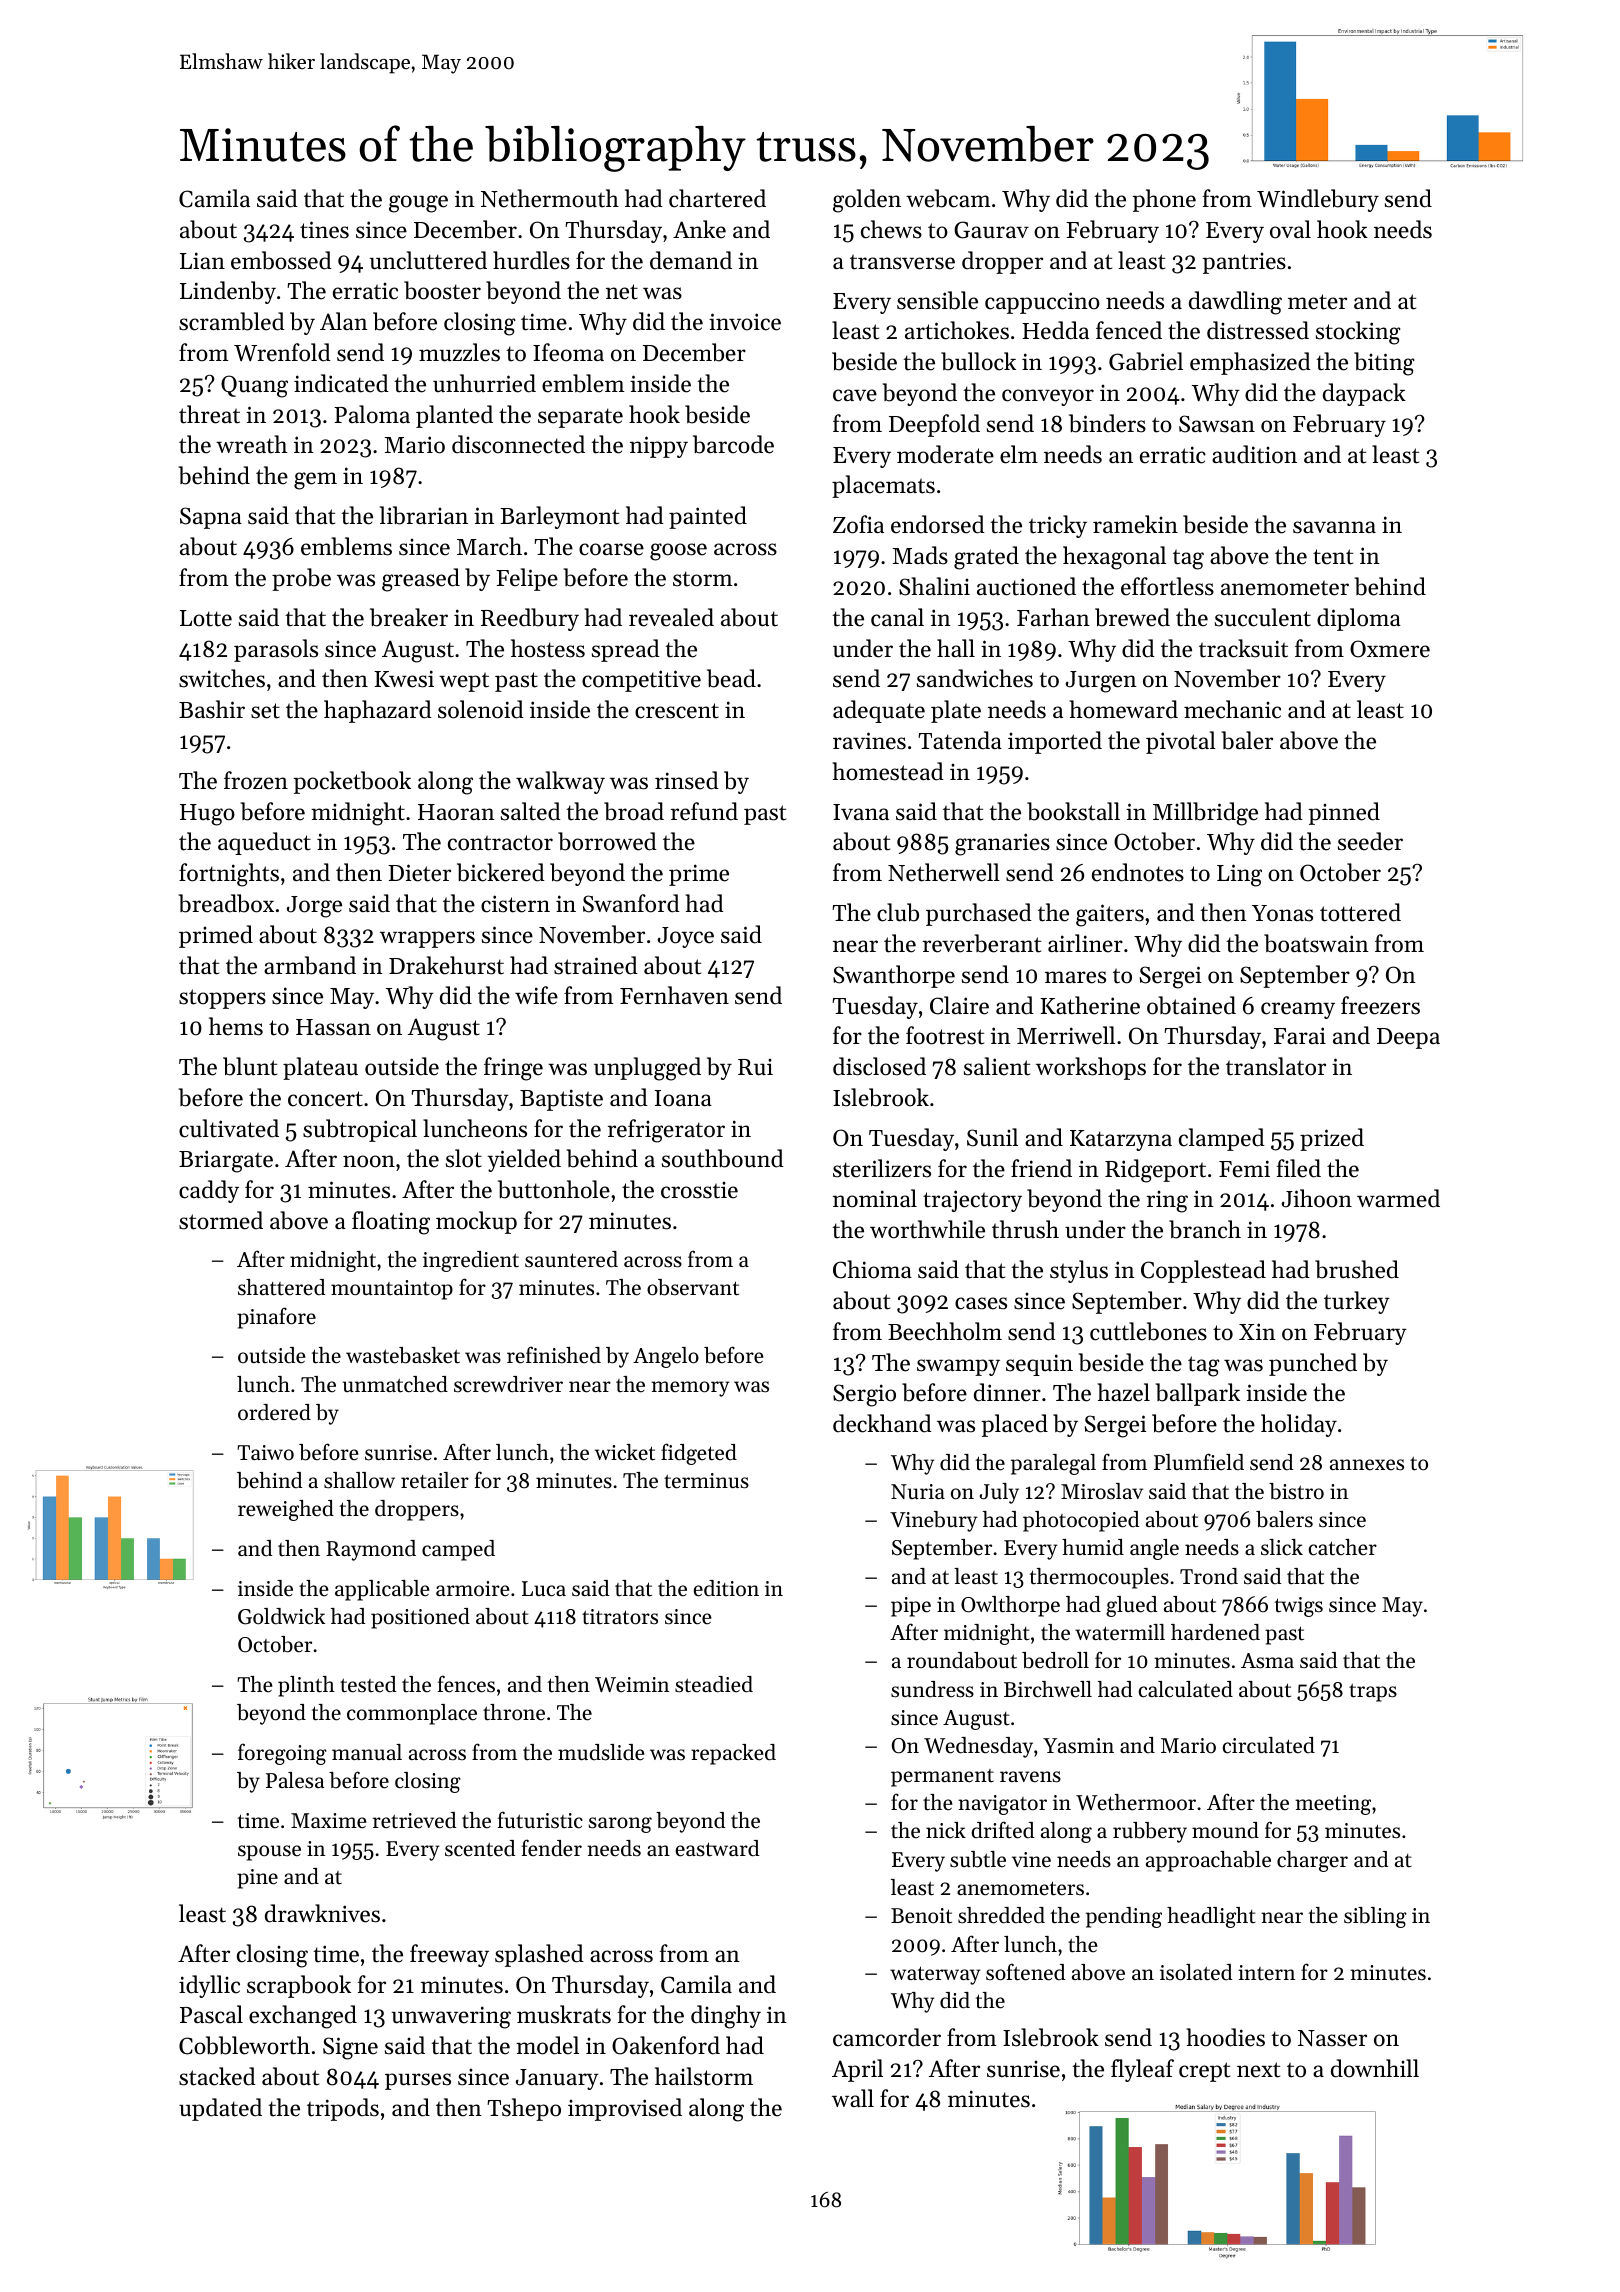 The height and width of the document is (2292, 1620). What do you see at coordinates (693, 1287) in the document?
I see `observant` at bounding box center [693, 1287].
